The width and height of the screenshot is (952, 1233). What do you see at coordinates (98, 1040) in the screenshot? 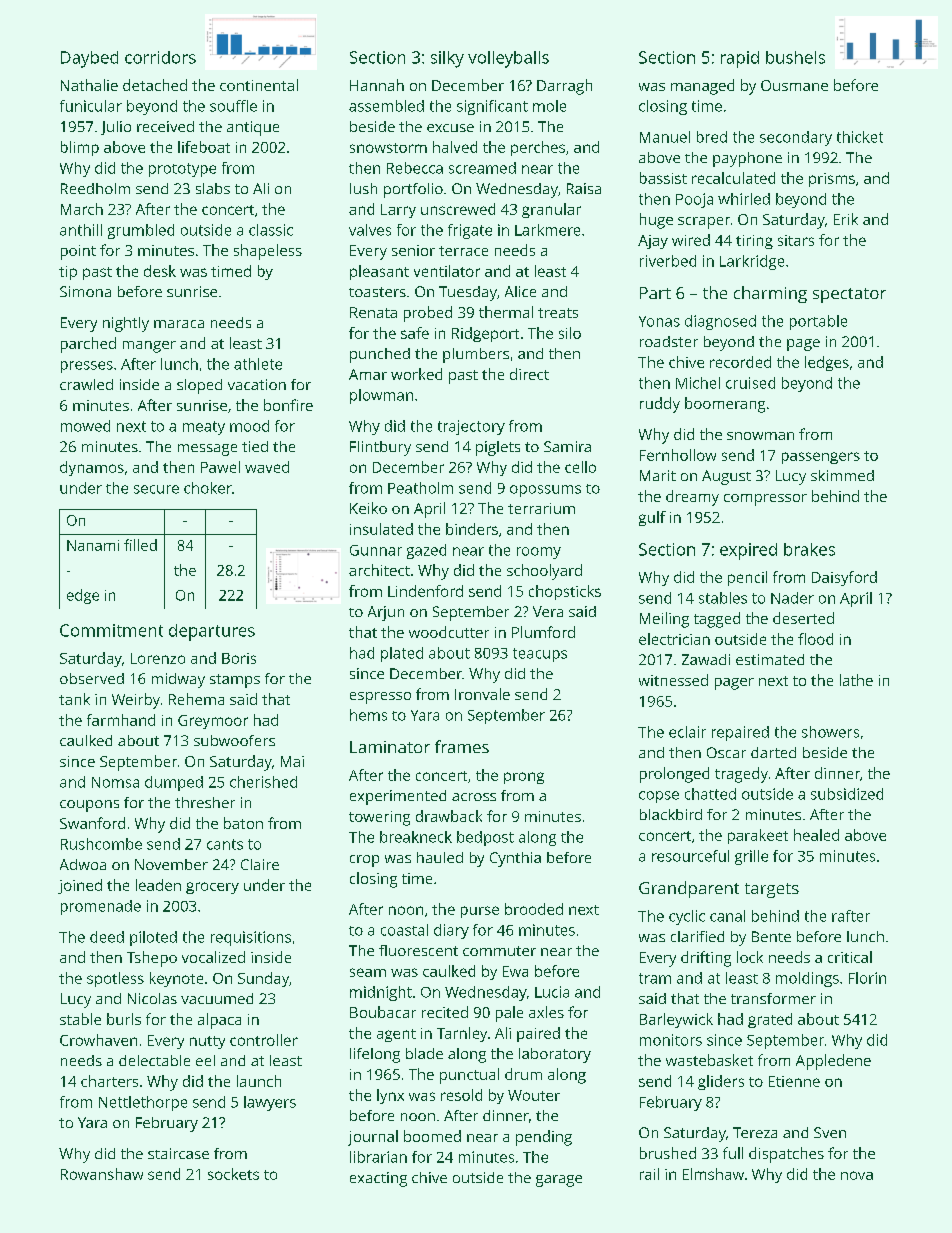
I see `Crowhaven` at bounding box center [98, 1040].
